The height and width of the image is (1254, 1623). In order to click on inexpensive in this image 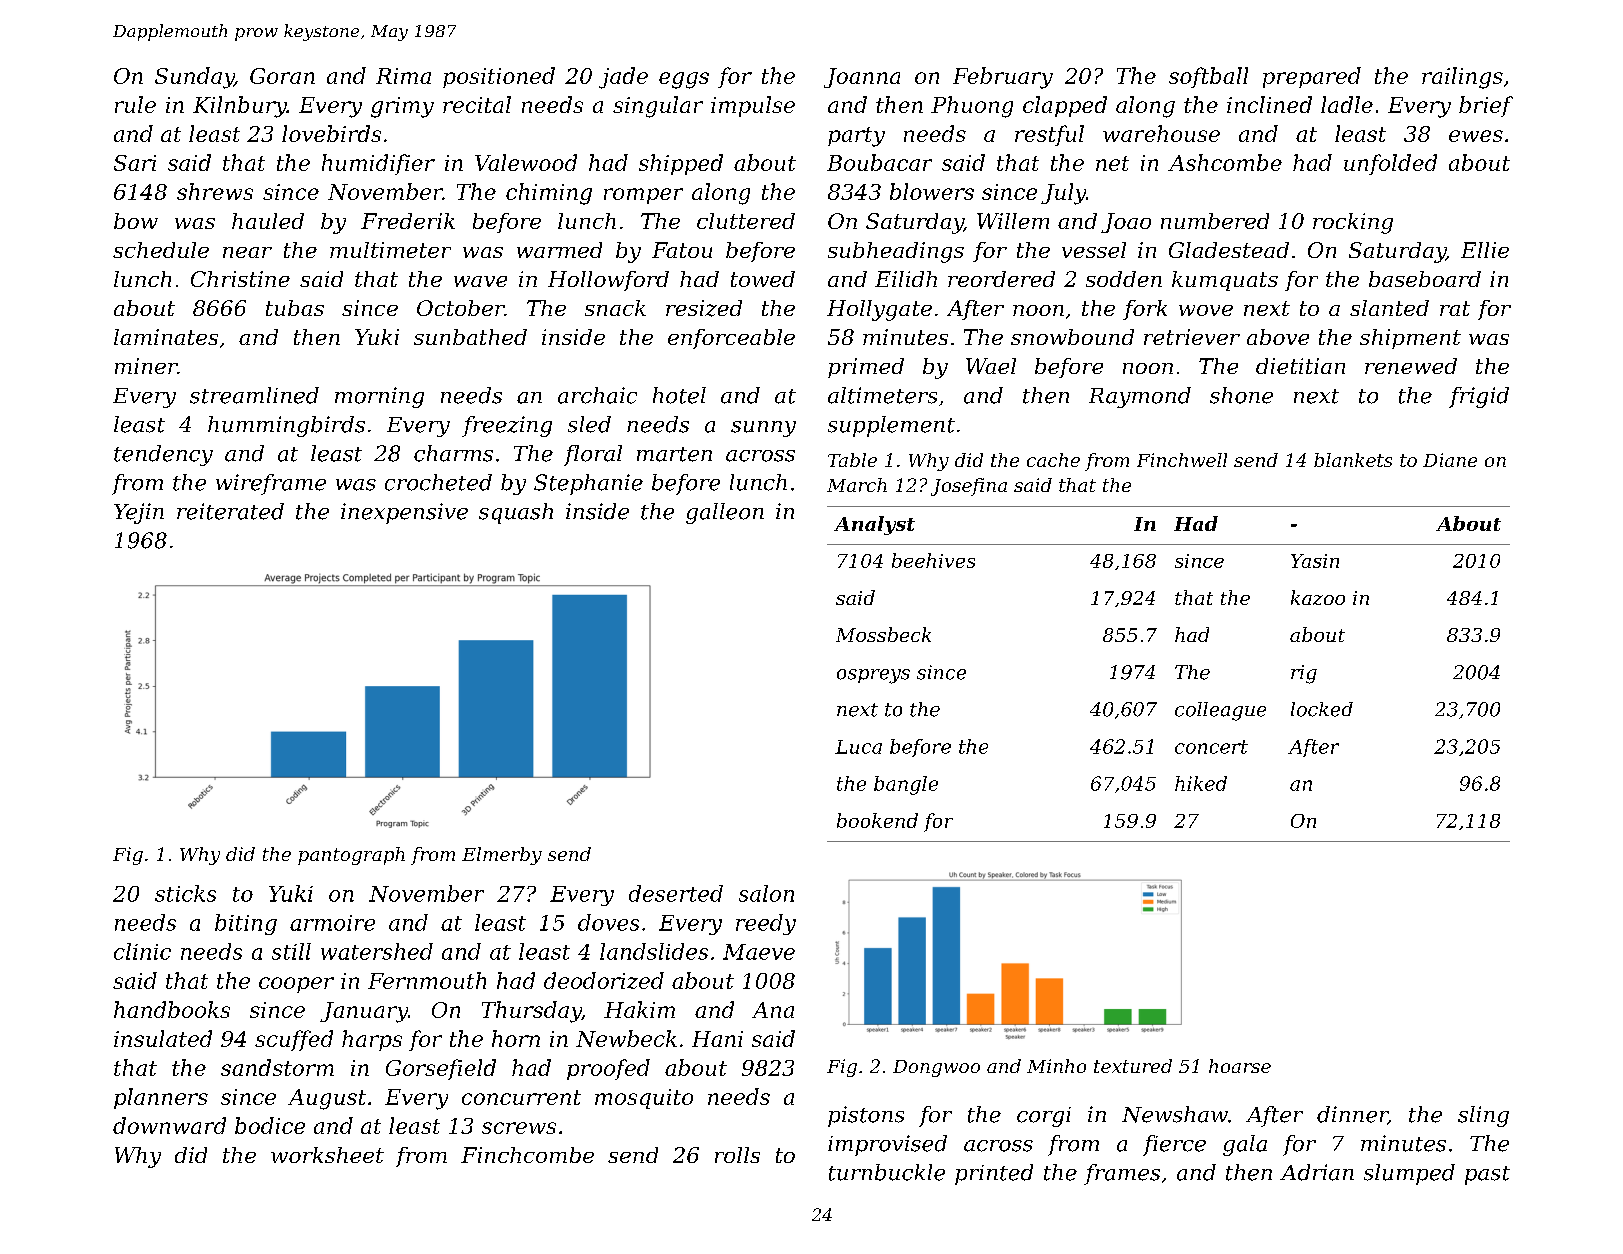, I will do `click(404, 513)`.
